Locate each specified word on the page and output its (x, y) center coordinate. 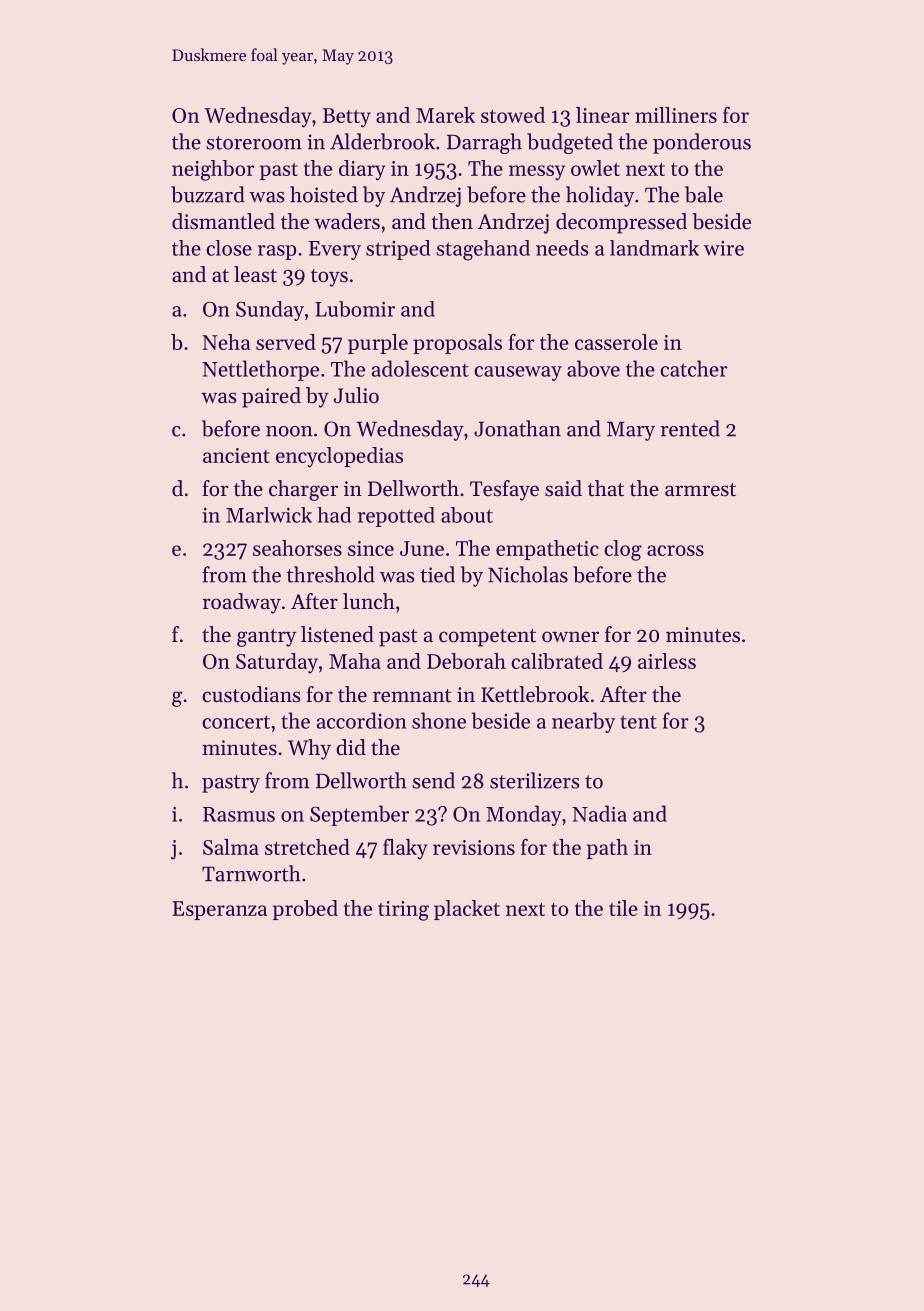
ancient (236, 455)
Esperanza (219, 910)
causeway (518, 373)
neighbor (213, 170)
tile (623, 908)
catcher (694, 368)
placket (467, 910)
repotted (396, 517)
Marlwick (269, 515)
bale (704, 194)
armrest (700, 490)
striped (398, 250)
